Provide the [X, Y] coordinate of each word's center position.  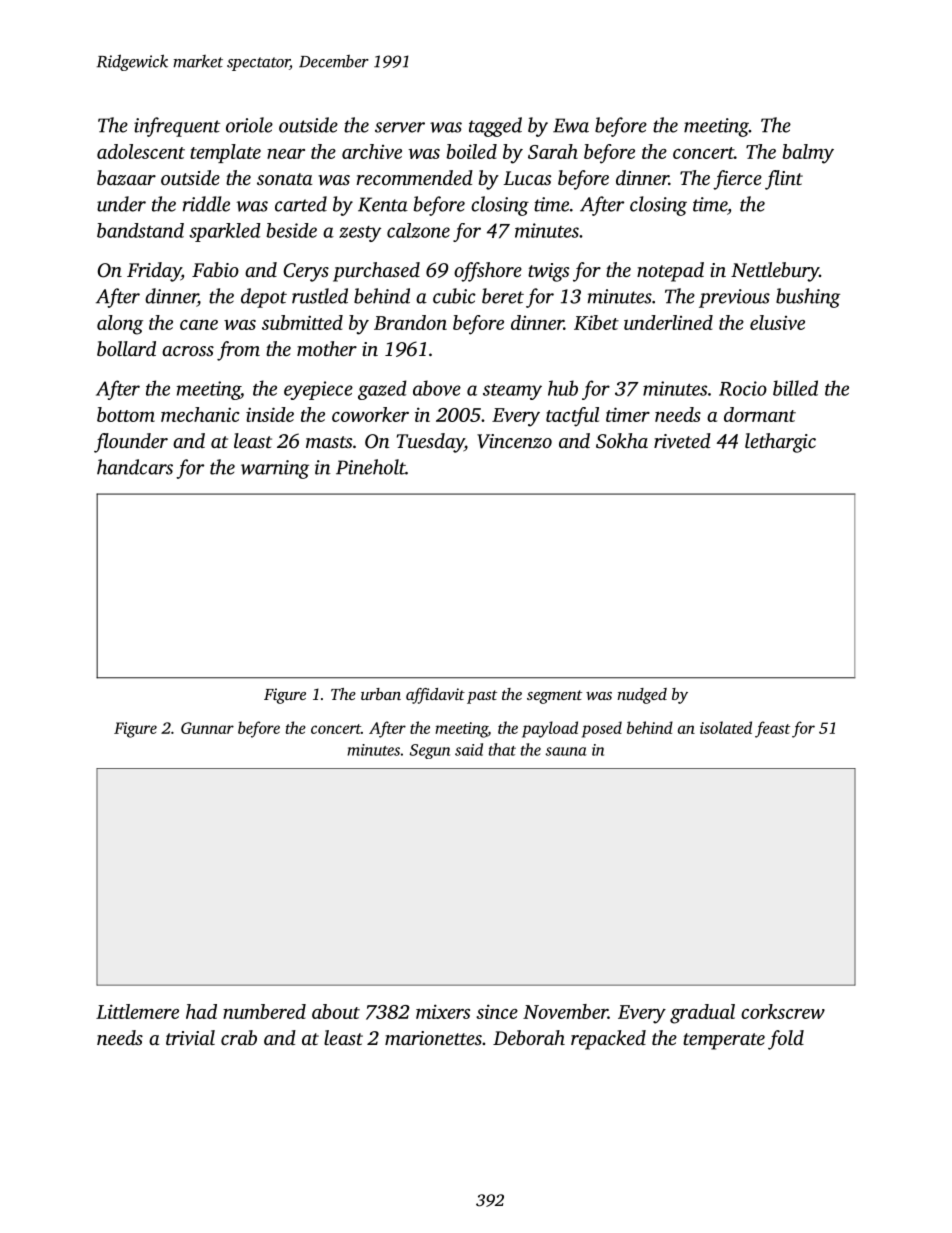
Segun [430, 751]
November [565, 1011]
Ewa [571, 125]
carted [301, 204]
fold [786, 1040]
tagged [495, 127]
